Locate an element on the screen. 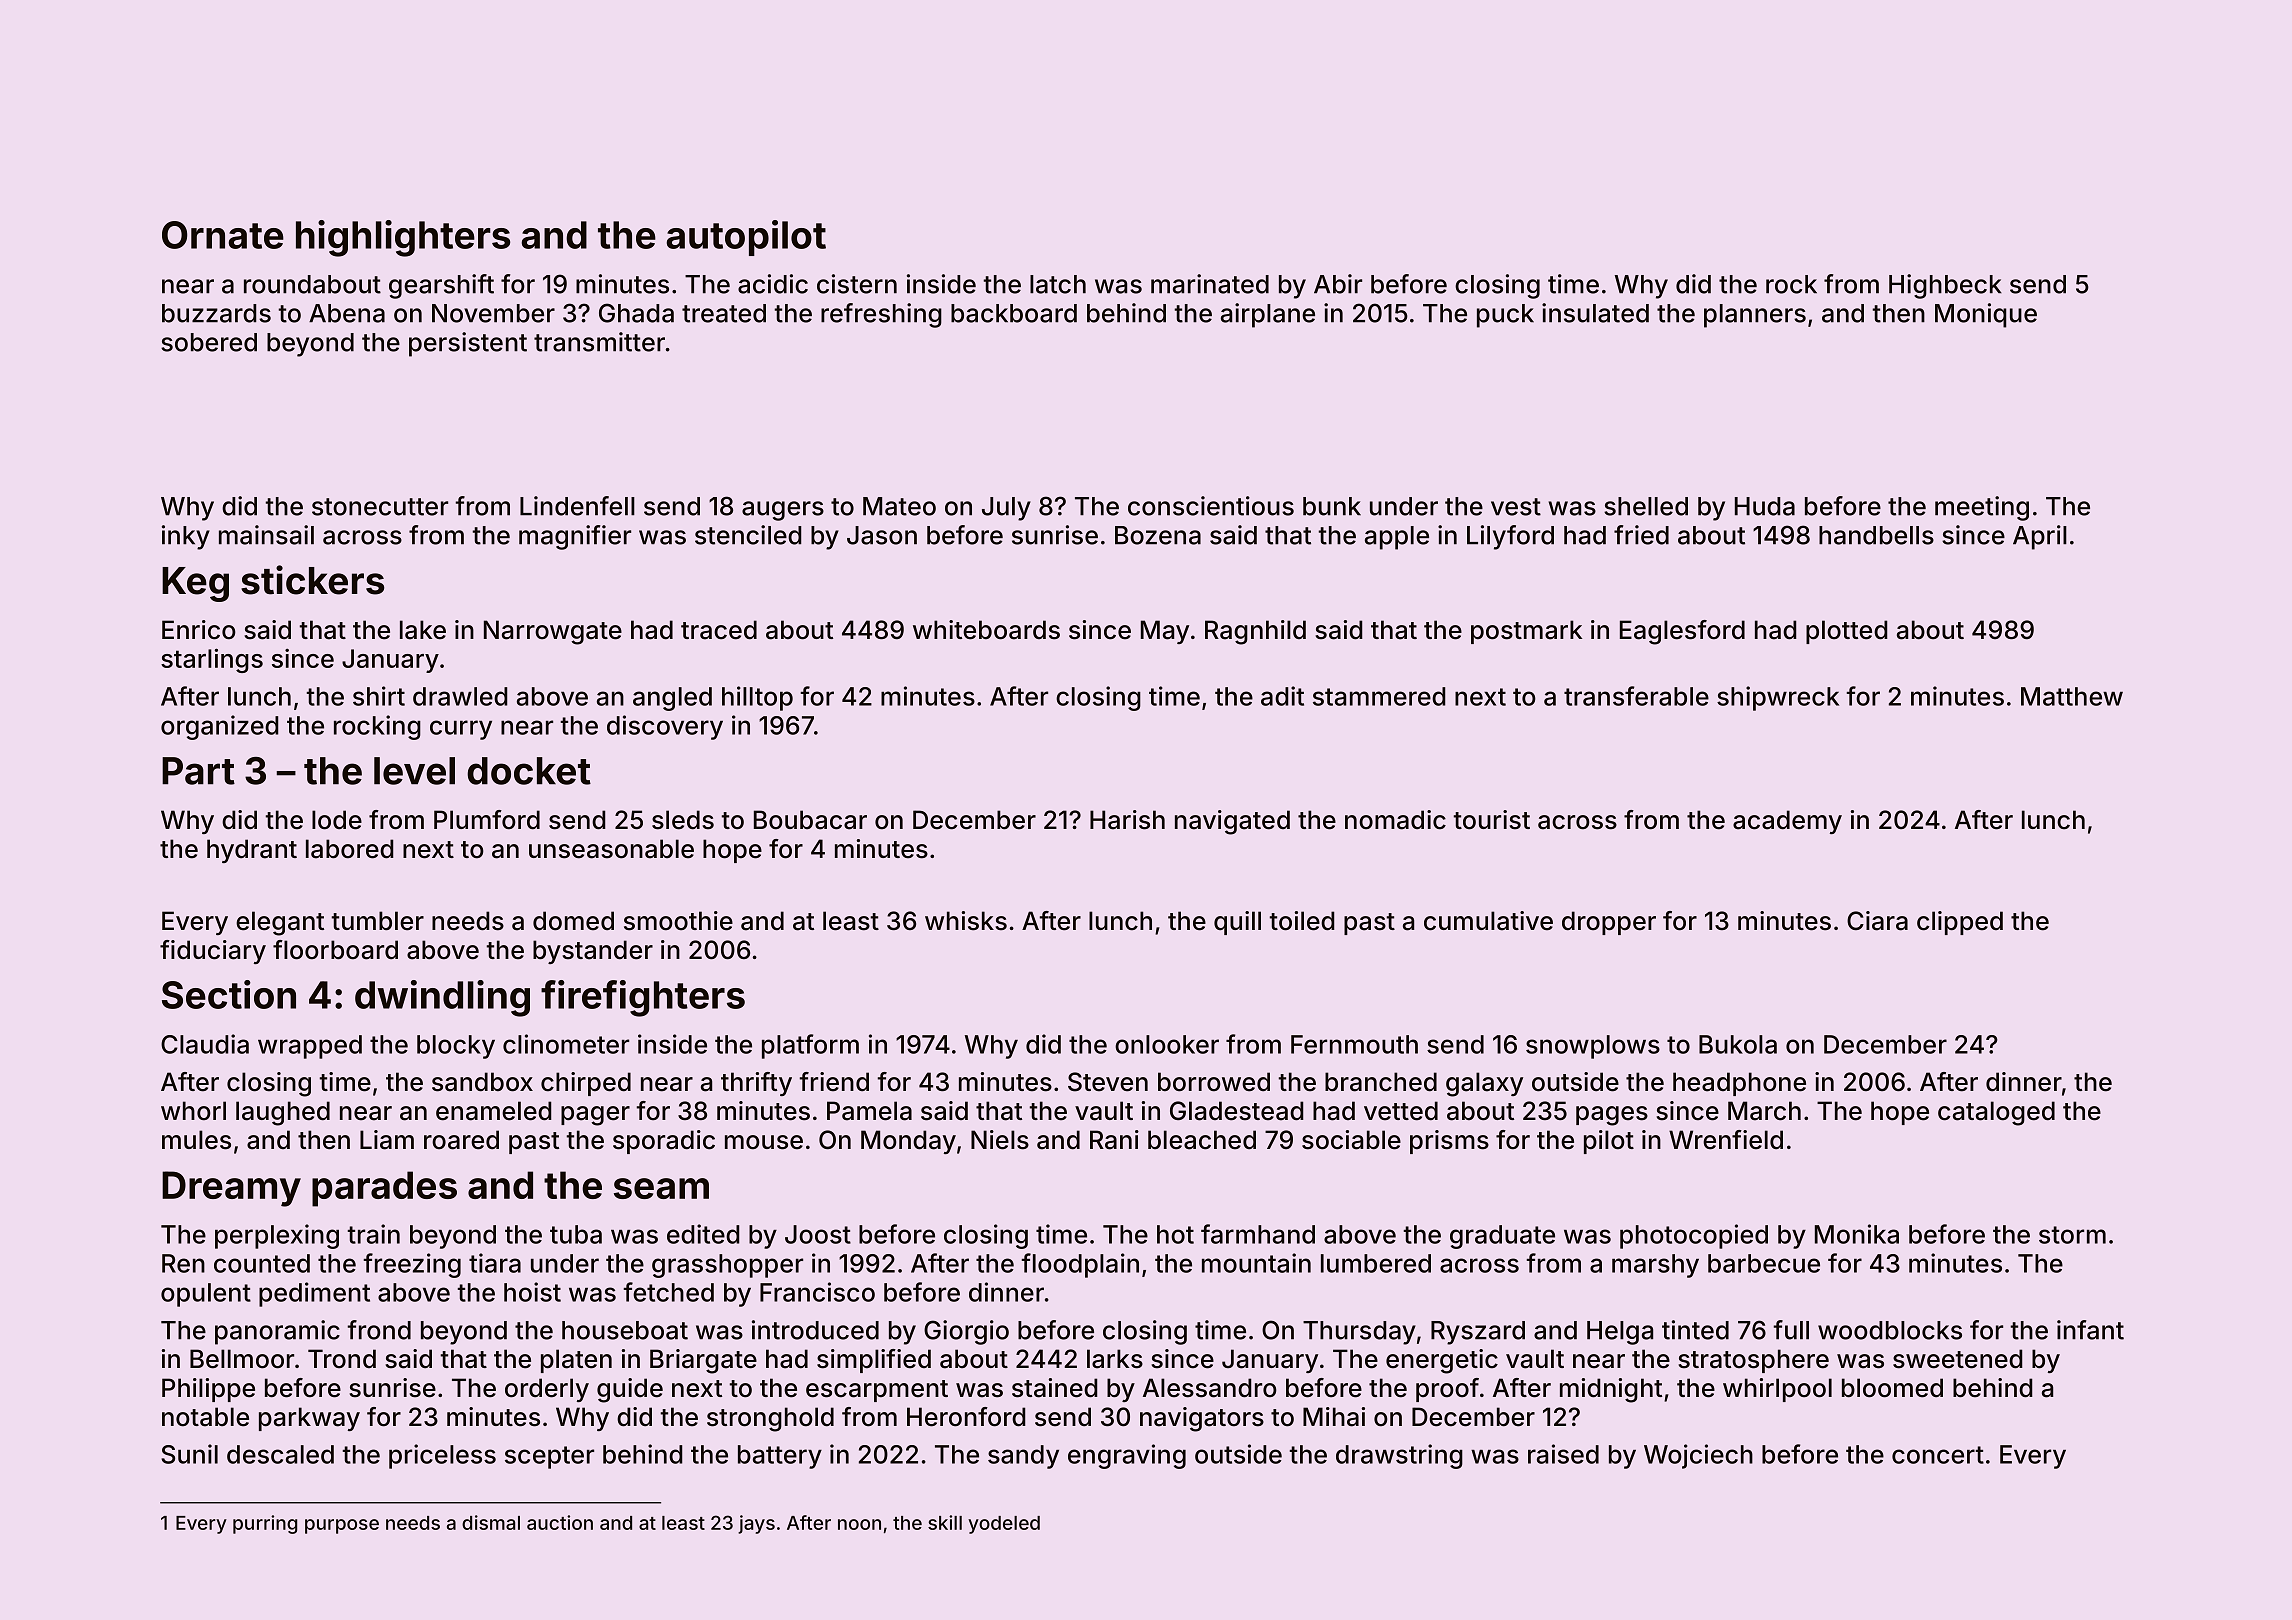  Highbeck is located at coordinates (1945, 286).
